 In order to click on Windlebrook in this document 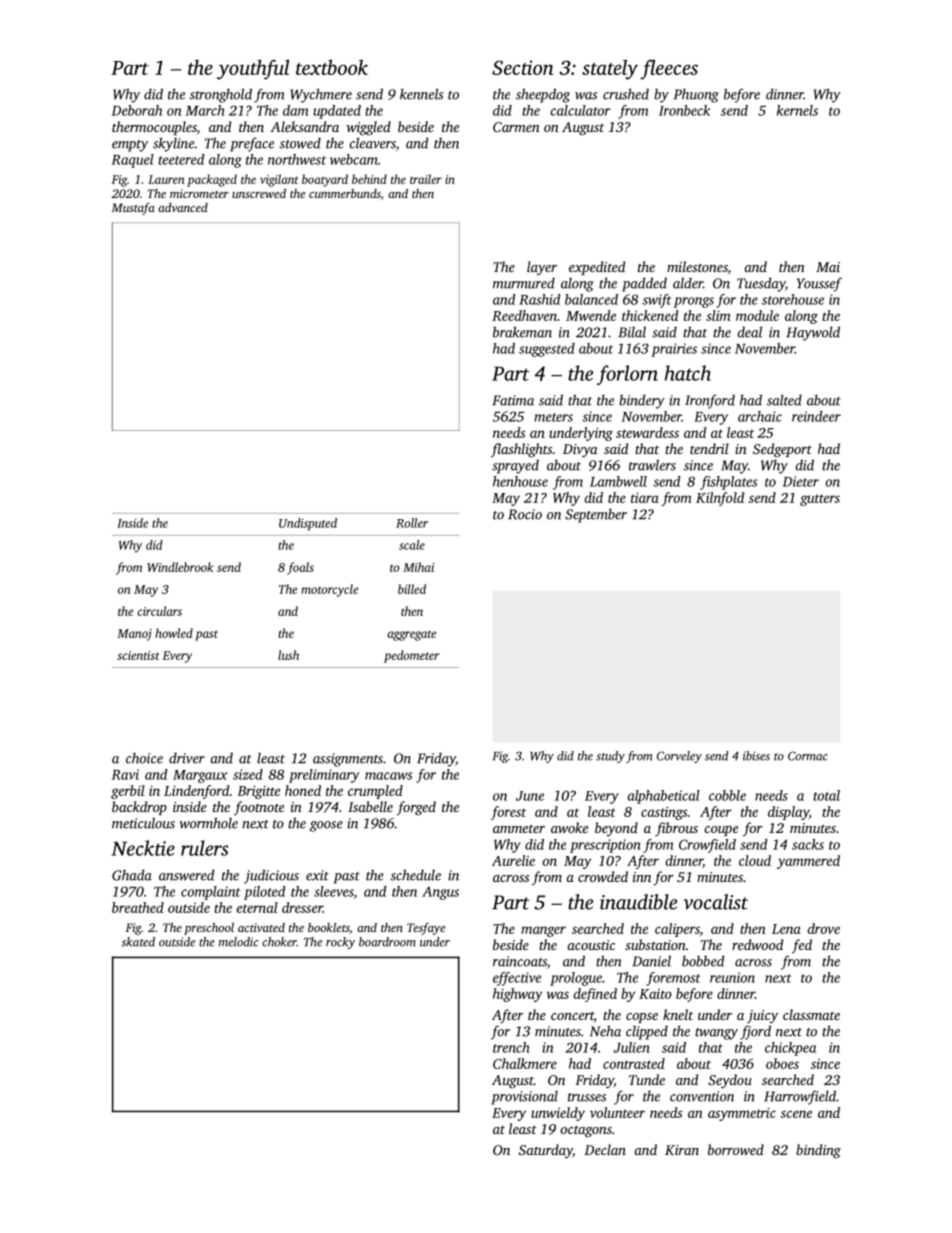, I will do `click(180, 567)`.
